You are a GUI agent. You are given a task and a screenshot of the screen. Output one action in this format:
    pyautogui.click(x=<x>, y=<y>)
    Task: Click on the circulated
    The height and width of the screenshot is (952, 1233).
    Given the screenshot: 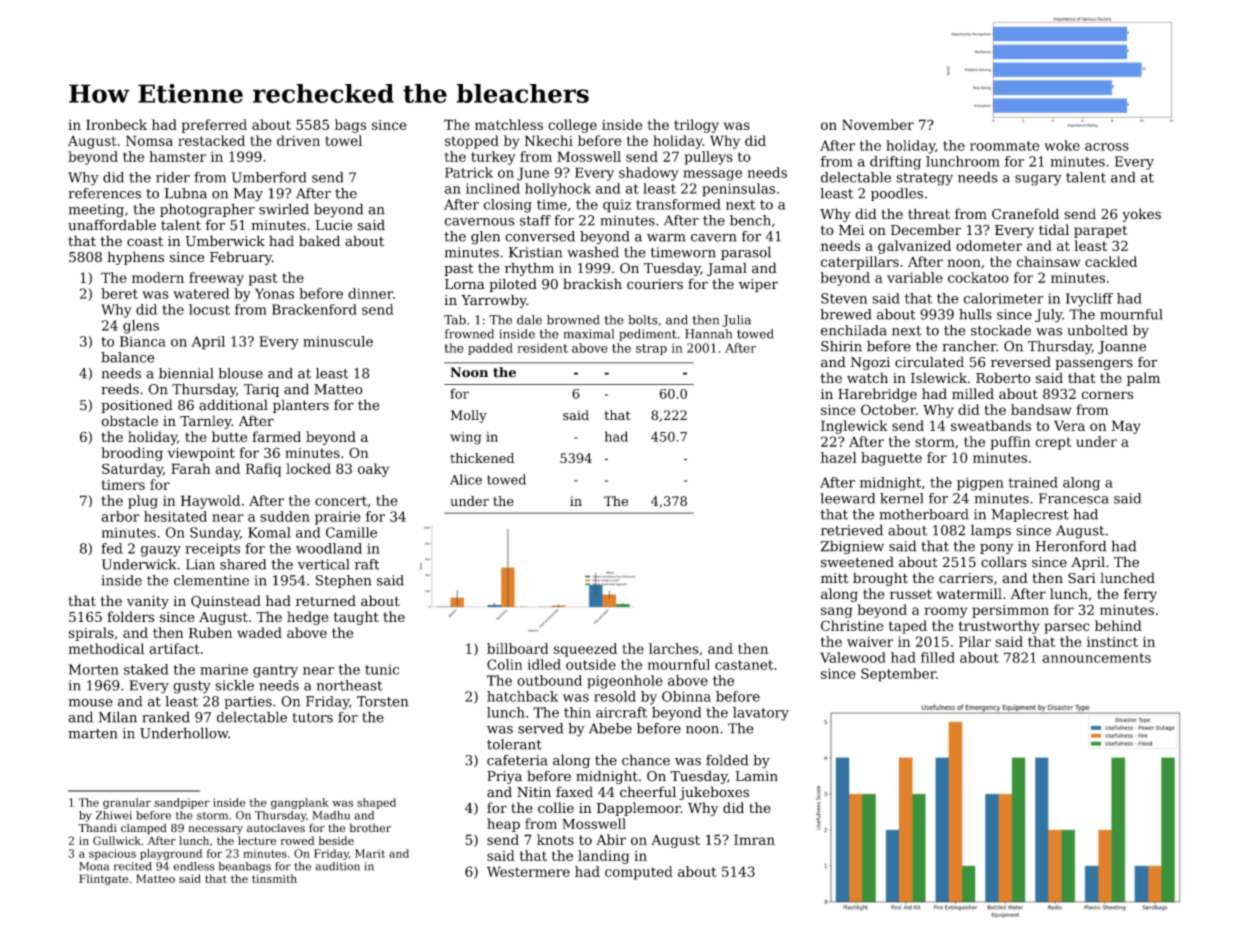 What is the action you would take?
    pyautogui.click(x=929, y=362)
